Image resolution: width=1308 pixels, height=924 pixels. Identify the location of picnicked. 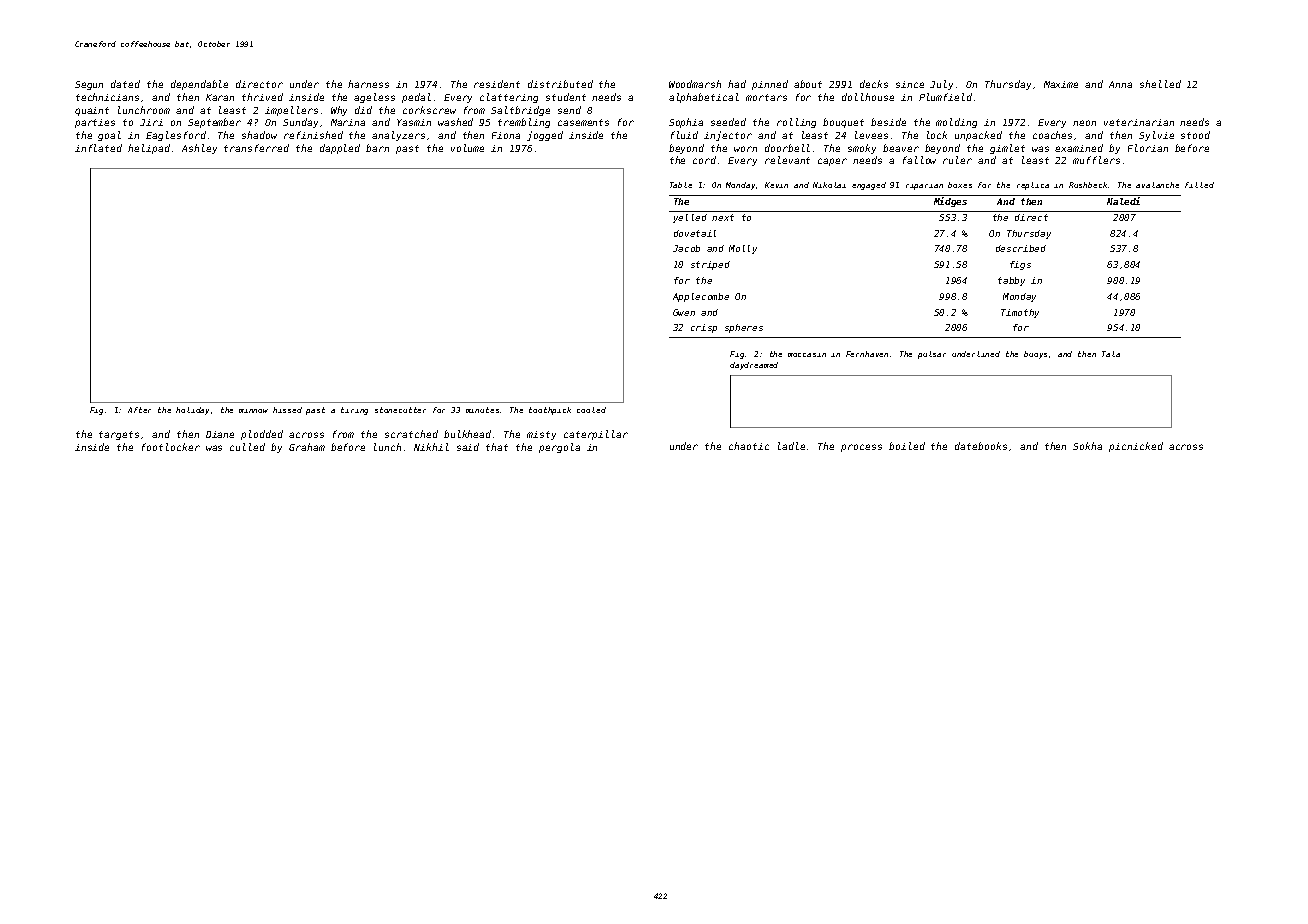
(1136, 447).
